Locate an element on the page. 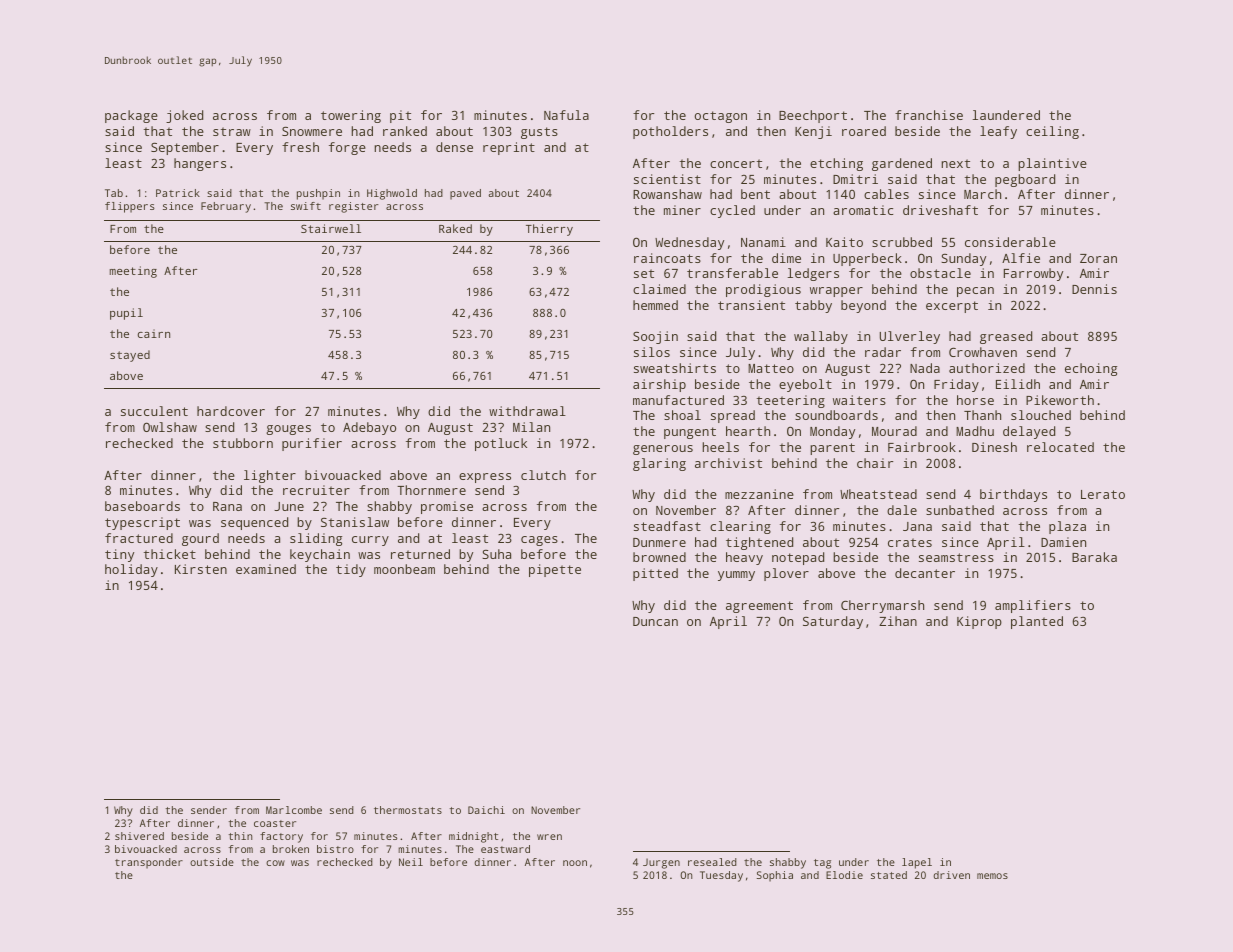  withdrawal is located at coordinates (527, 411).
